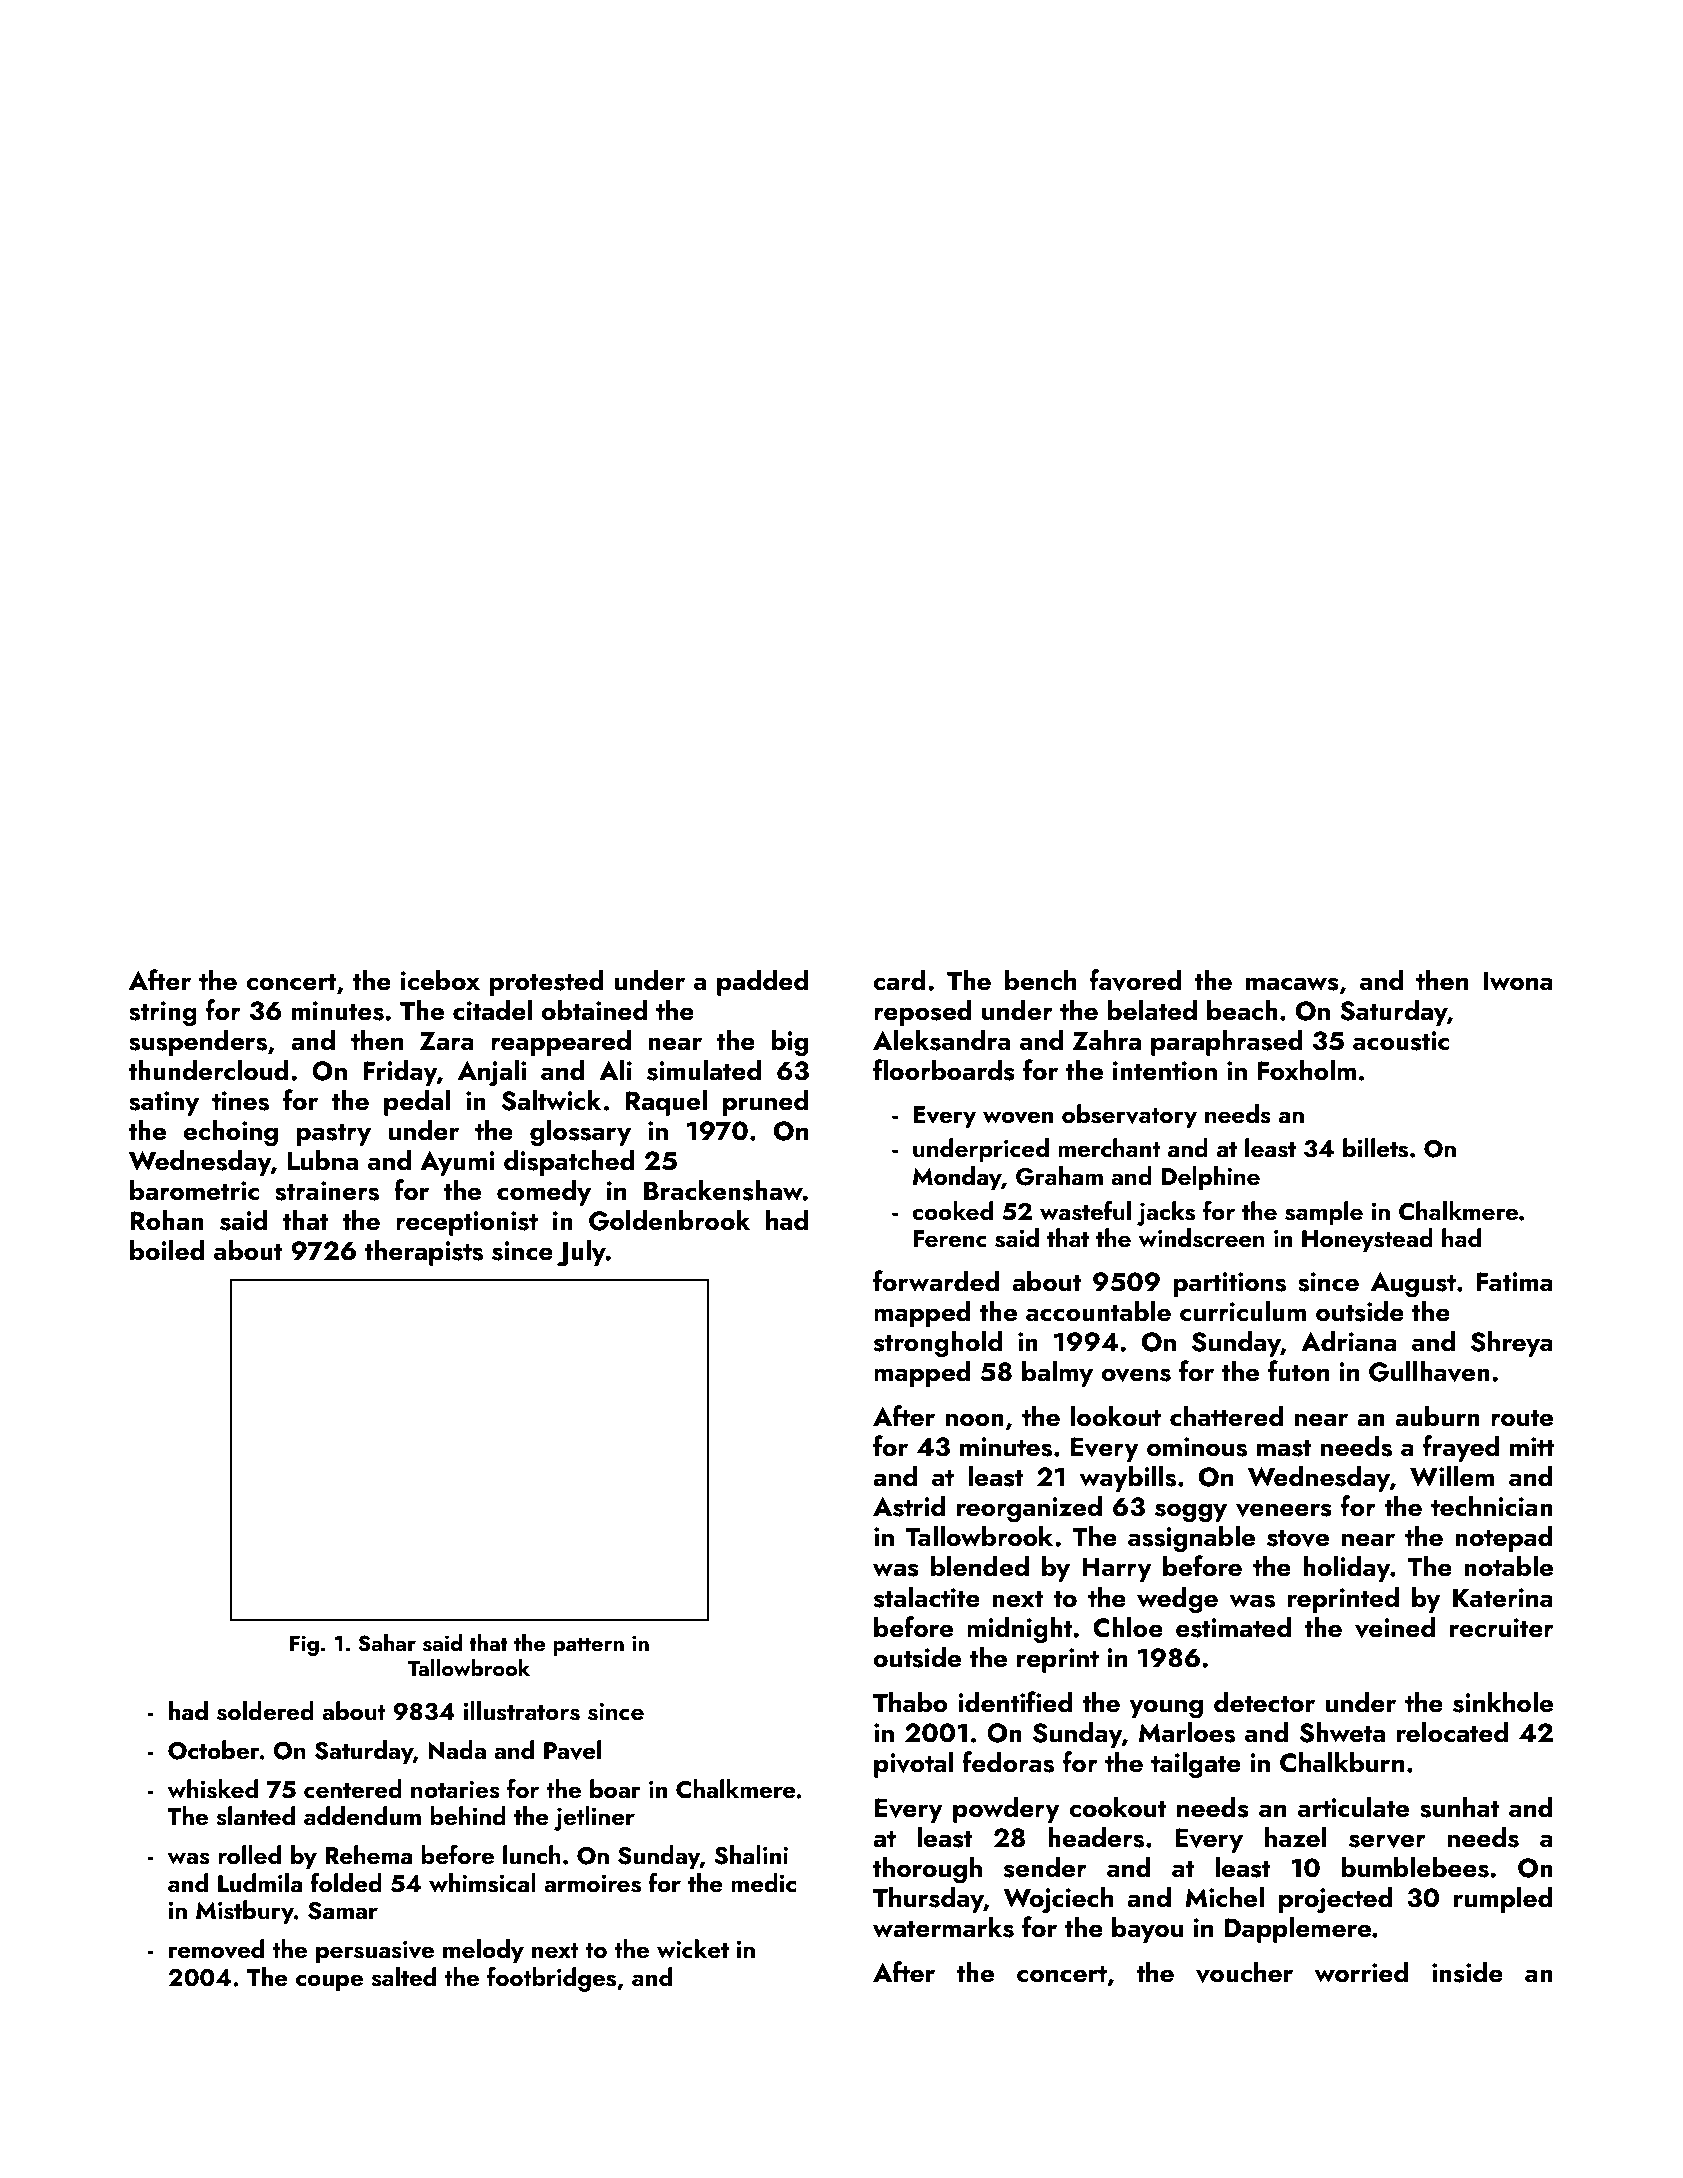 The height and width of the page is (2178, 1683). Describe the element at coordinates (950, 1238) in the page. I see `Ferenc` at that location.
